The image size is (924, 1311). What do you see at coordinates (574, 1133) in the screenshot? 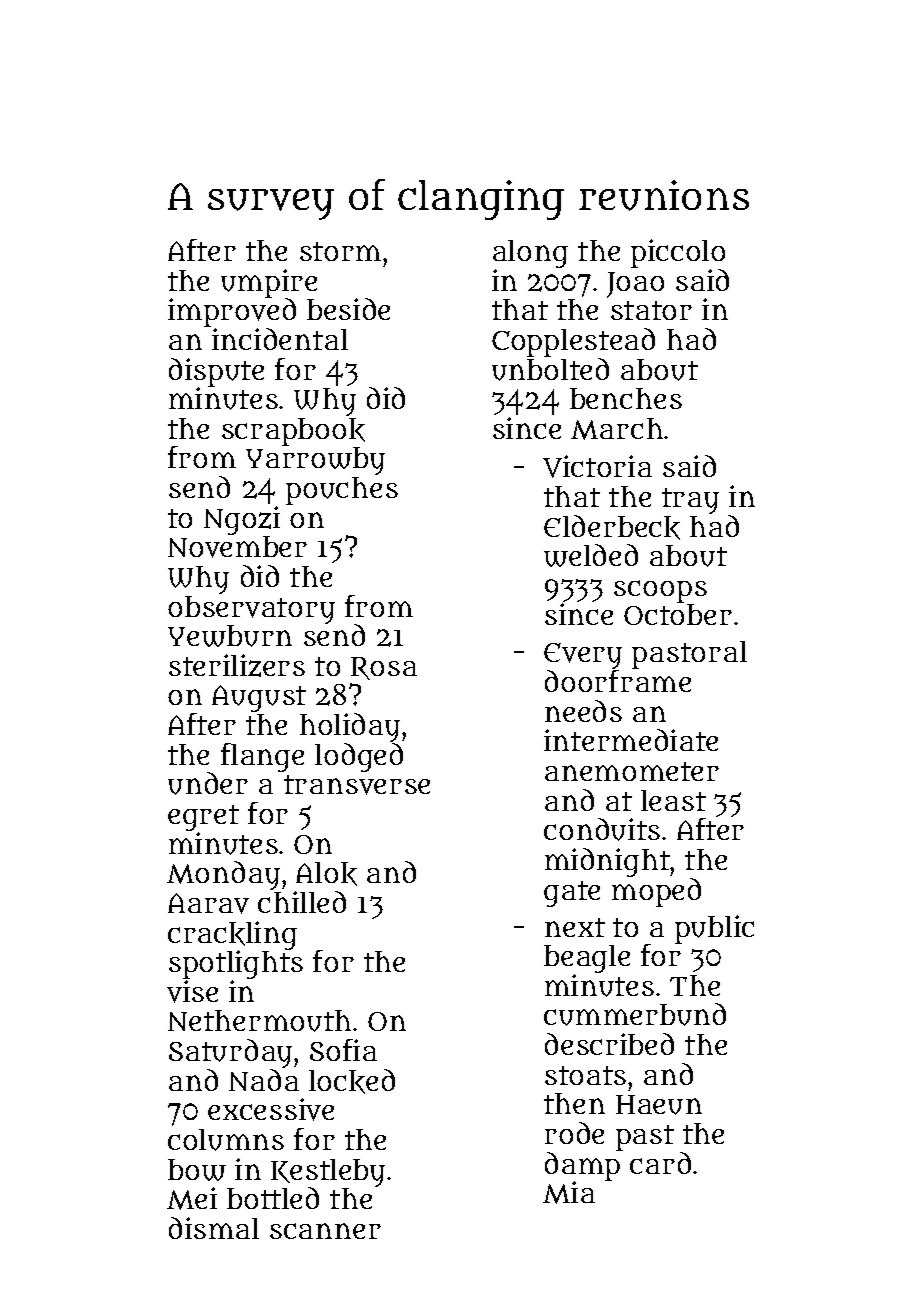
I see `rode` at bounding box center [574, 1133].
